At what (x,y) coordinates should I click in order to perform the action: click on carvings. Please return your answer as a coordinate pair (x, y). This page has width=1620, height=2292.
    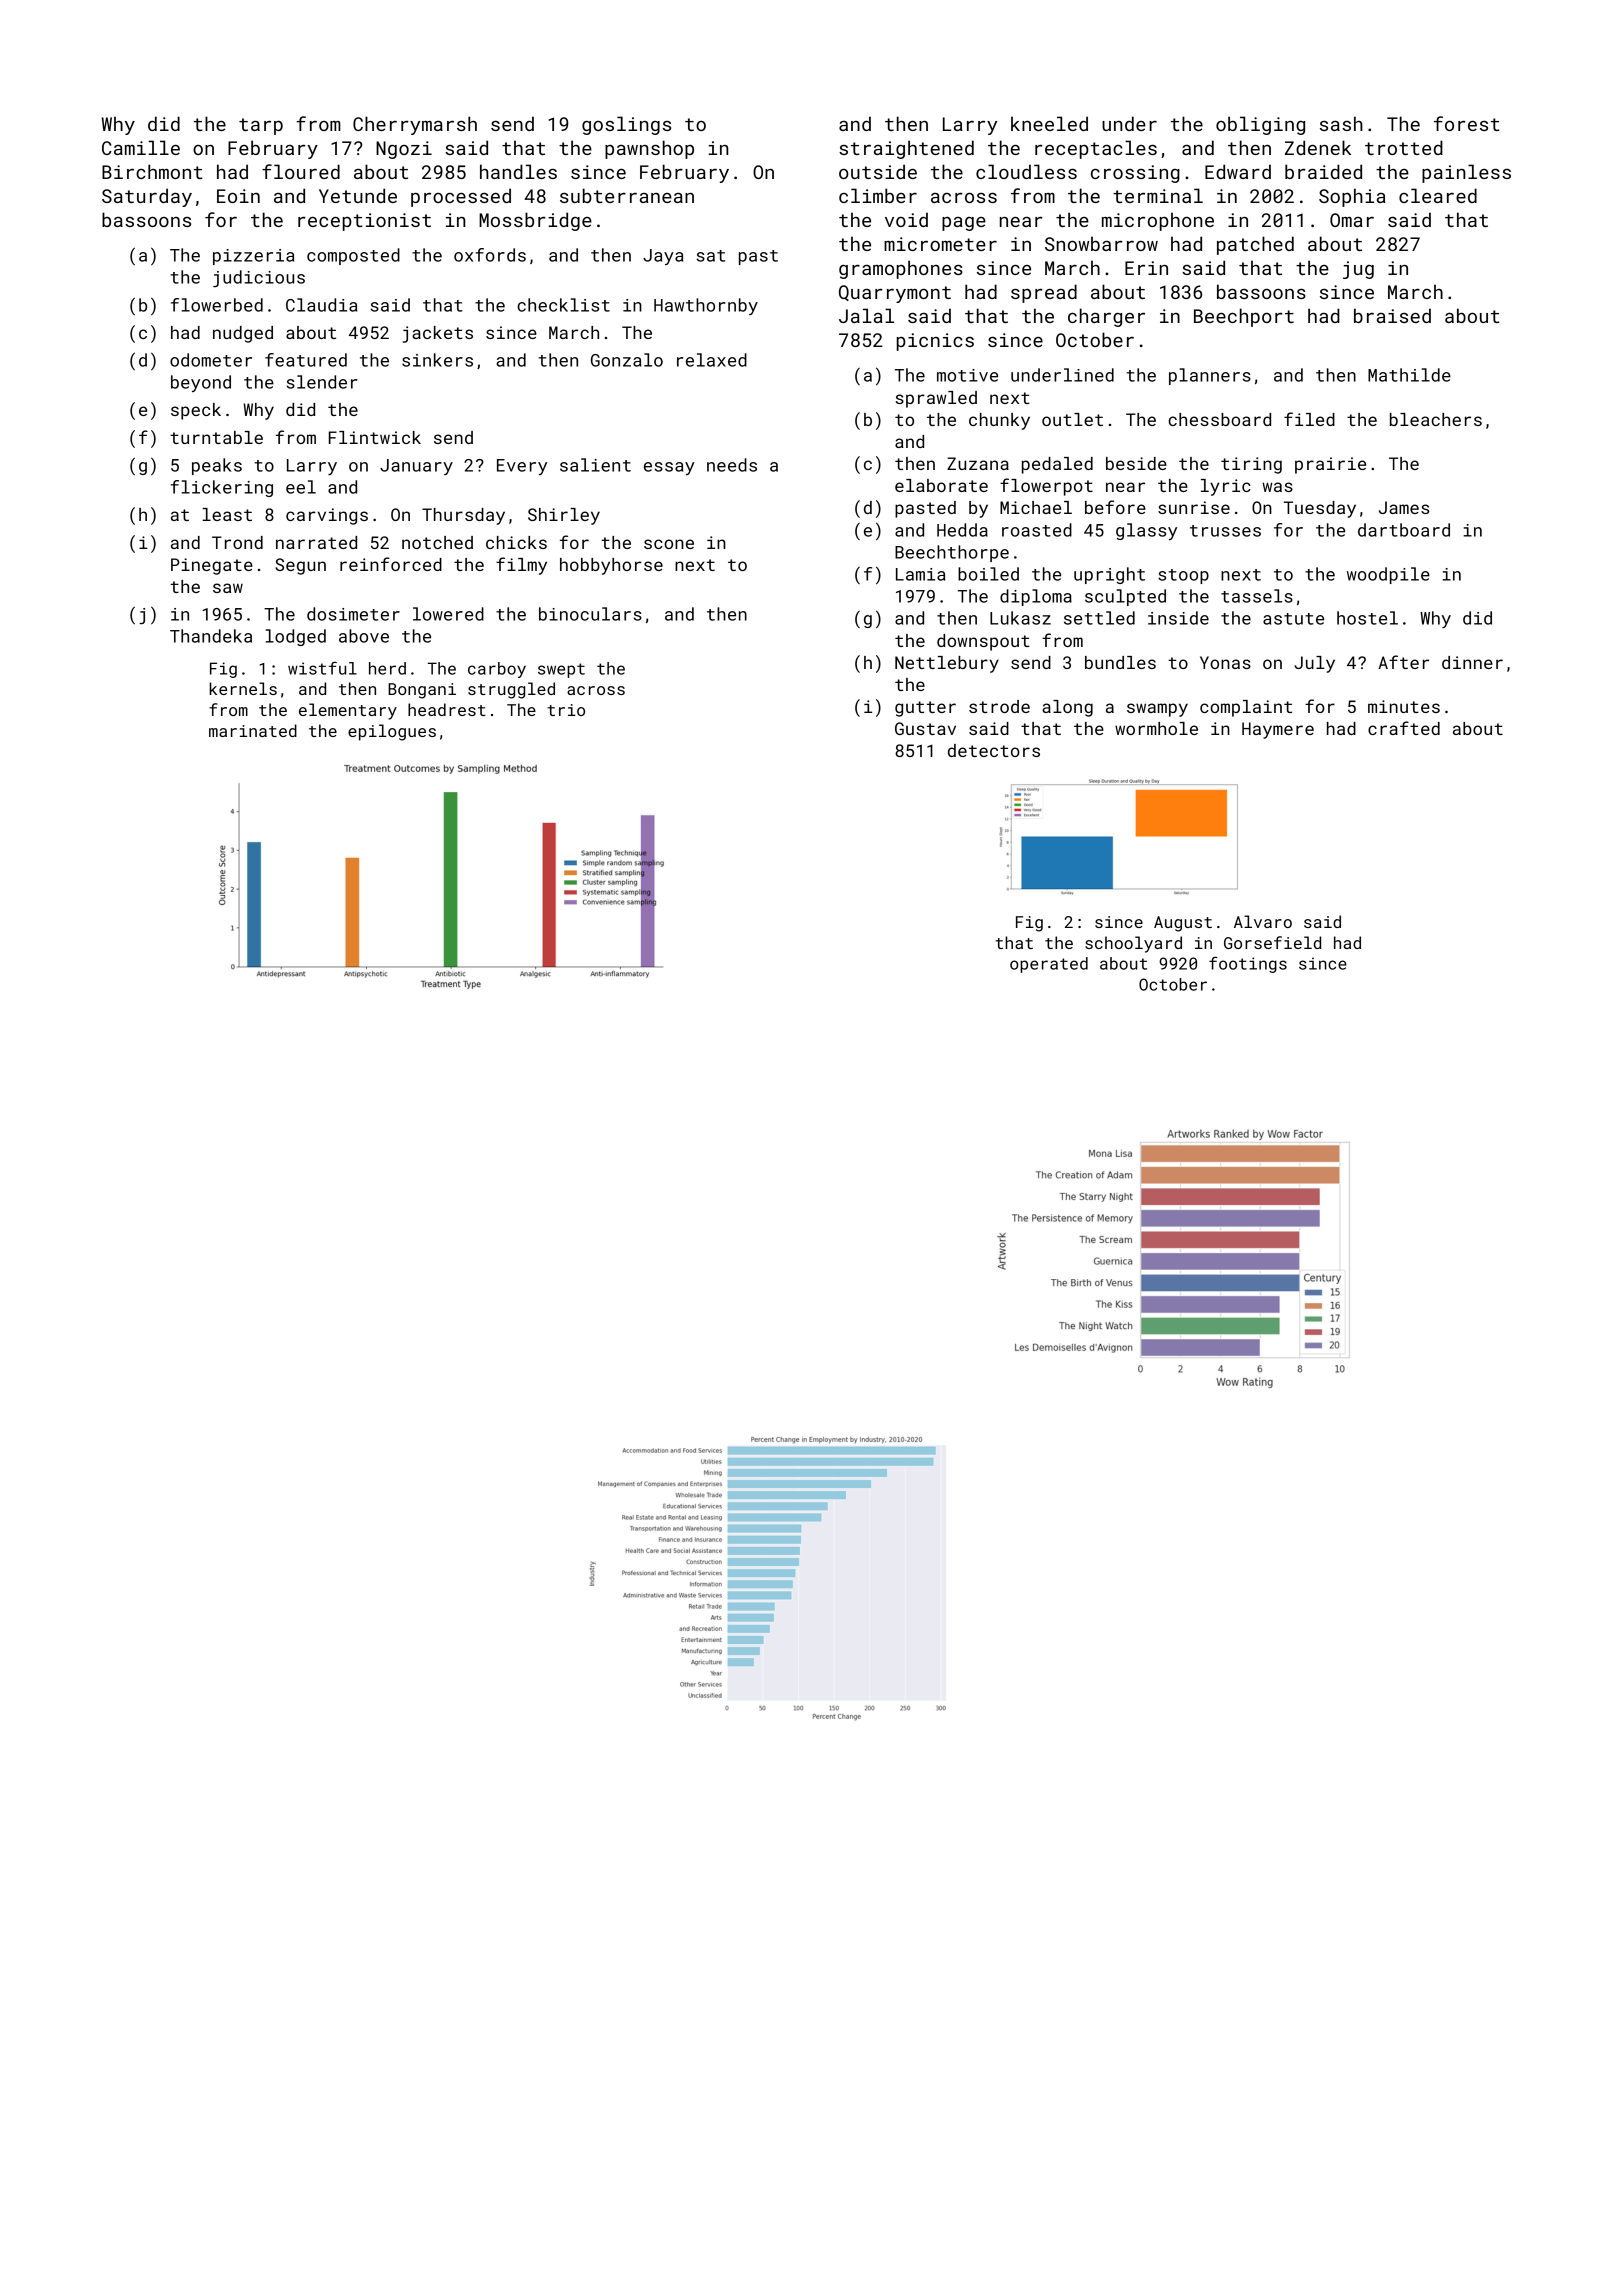
    Looking at the image, I should click on (327, 516).
